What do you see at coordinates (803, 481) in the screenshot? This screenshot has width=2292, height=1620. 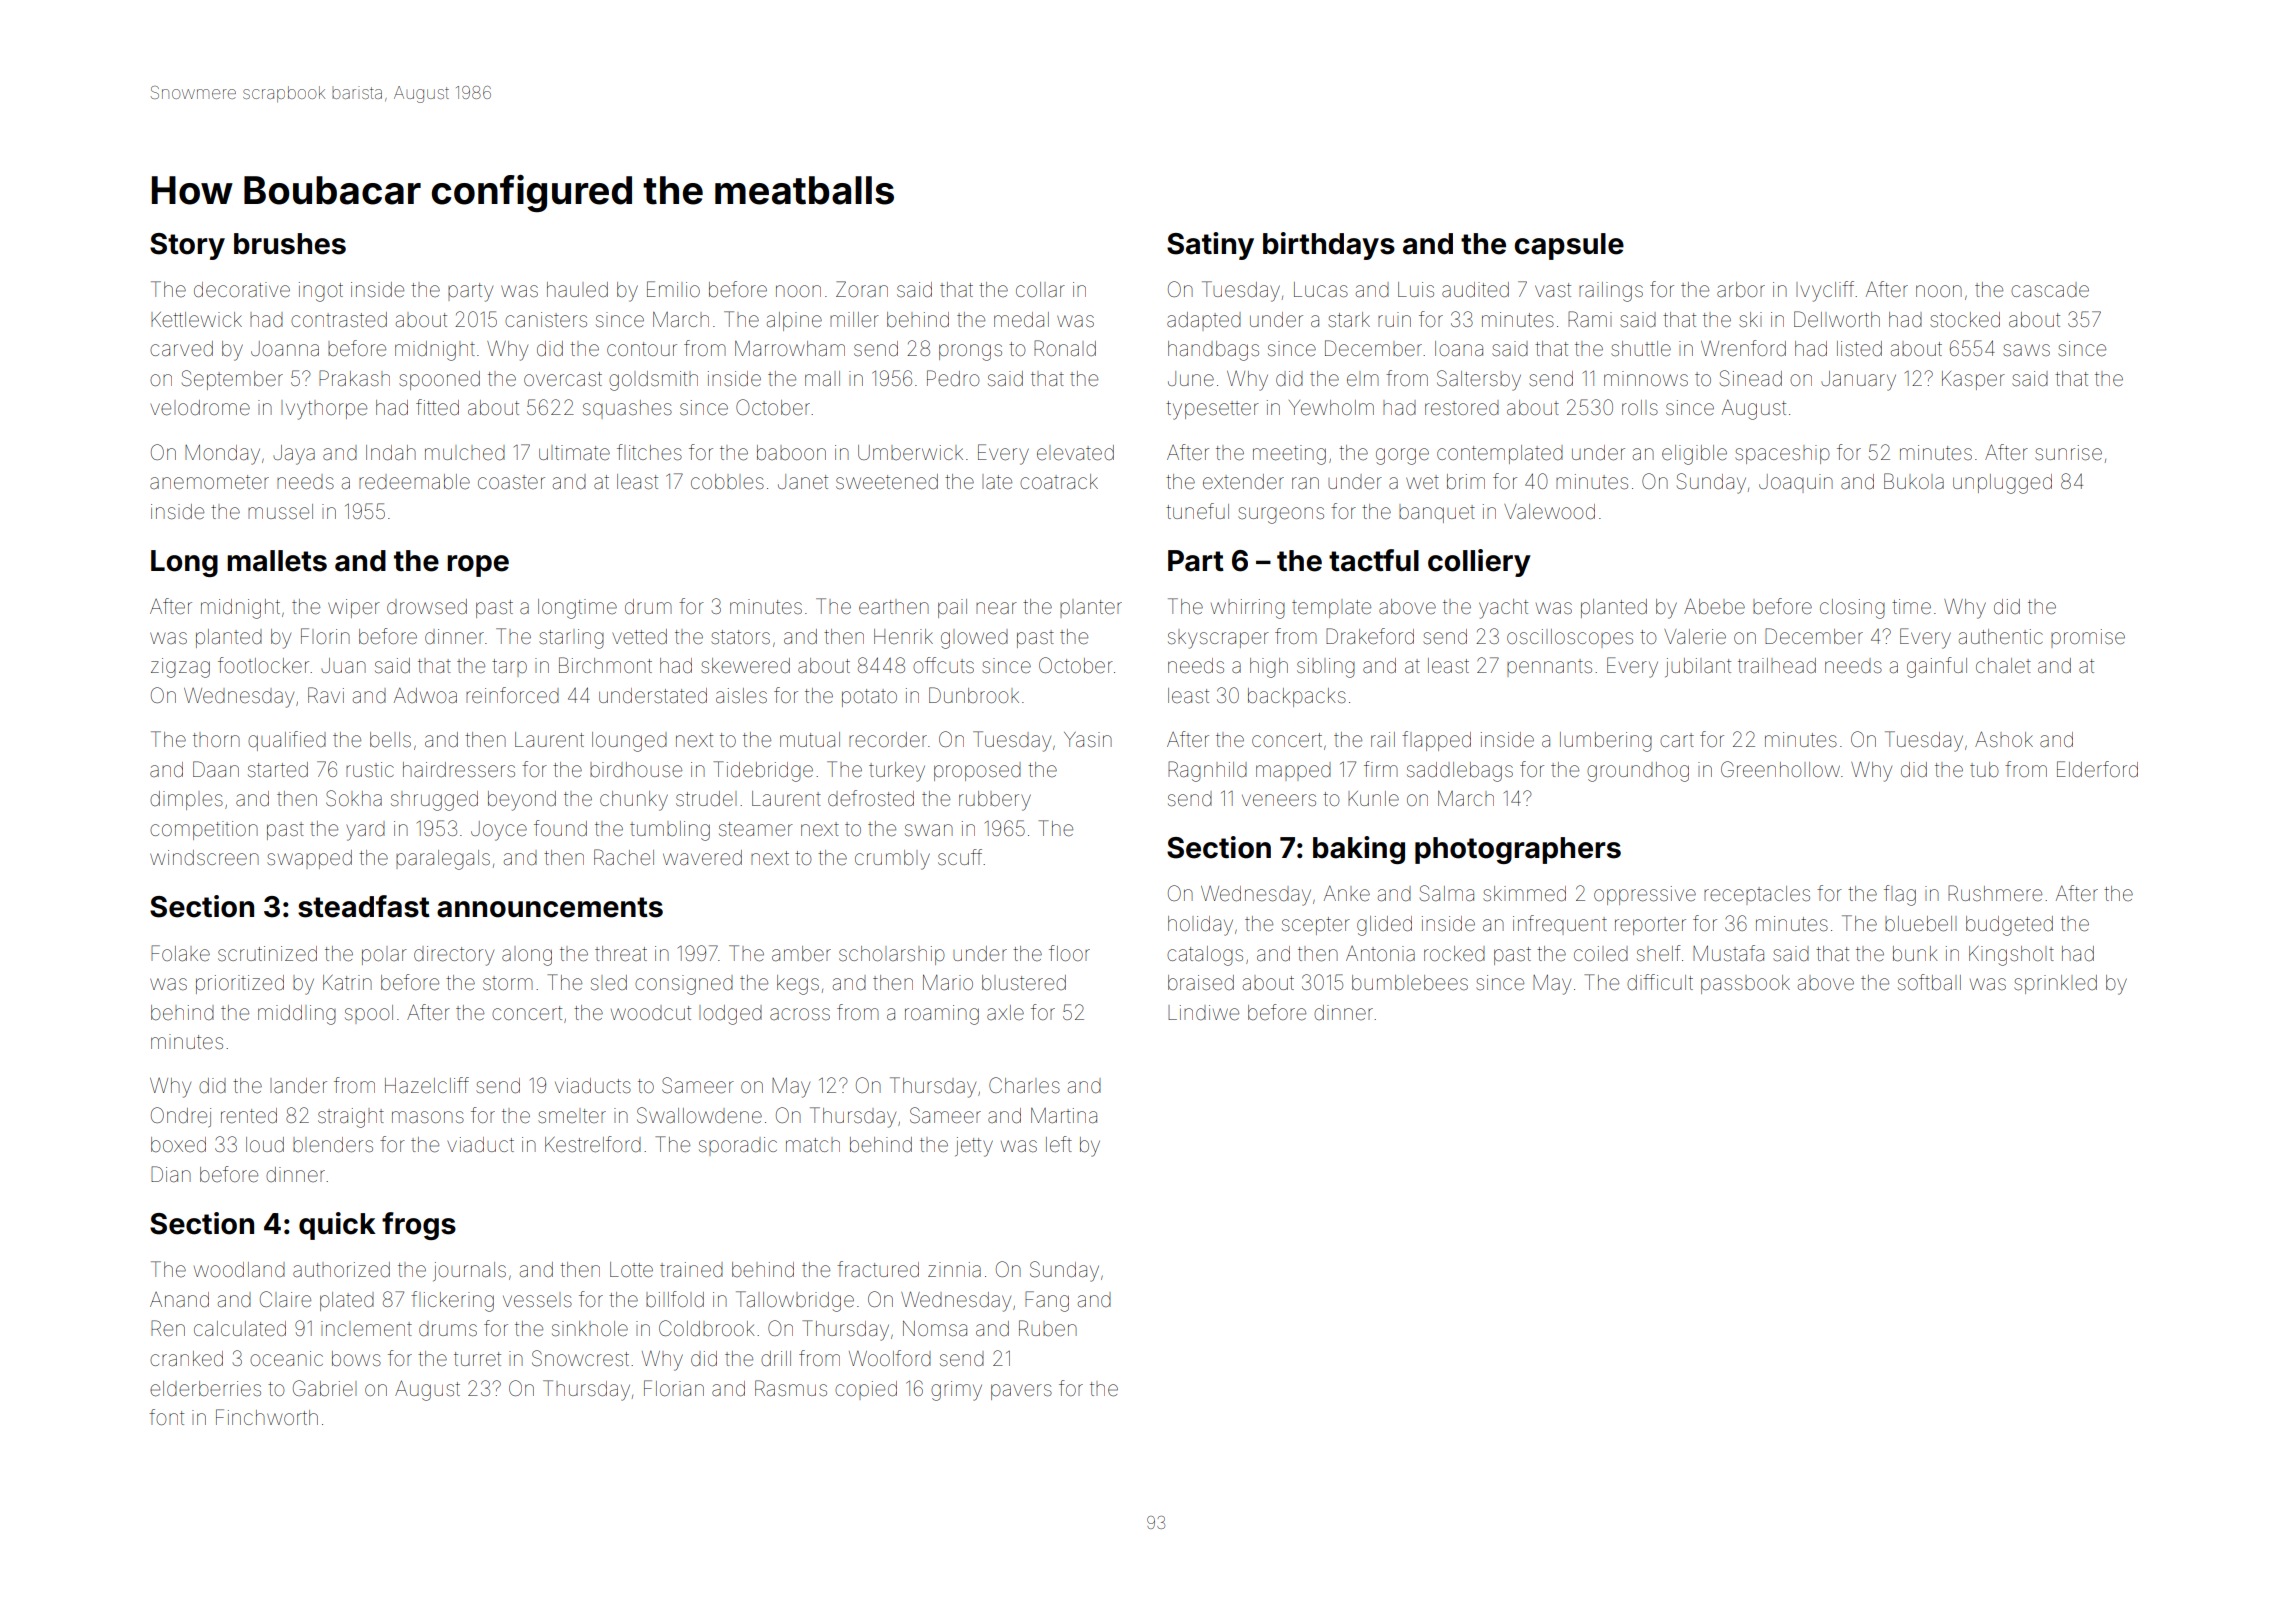 I see `Janet` at bounding box center [803, 481].
